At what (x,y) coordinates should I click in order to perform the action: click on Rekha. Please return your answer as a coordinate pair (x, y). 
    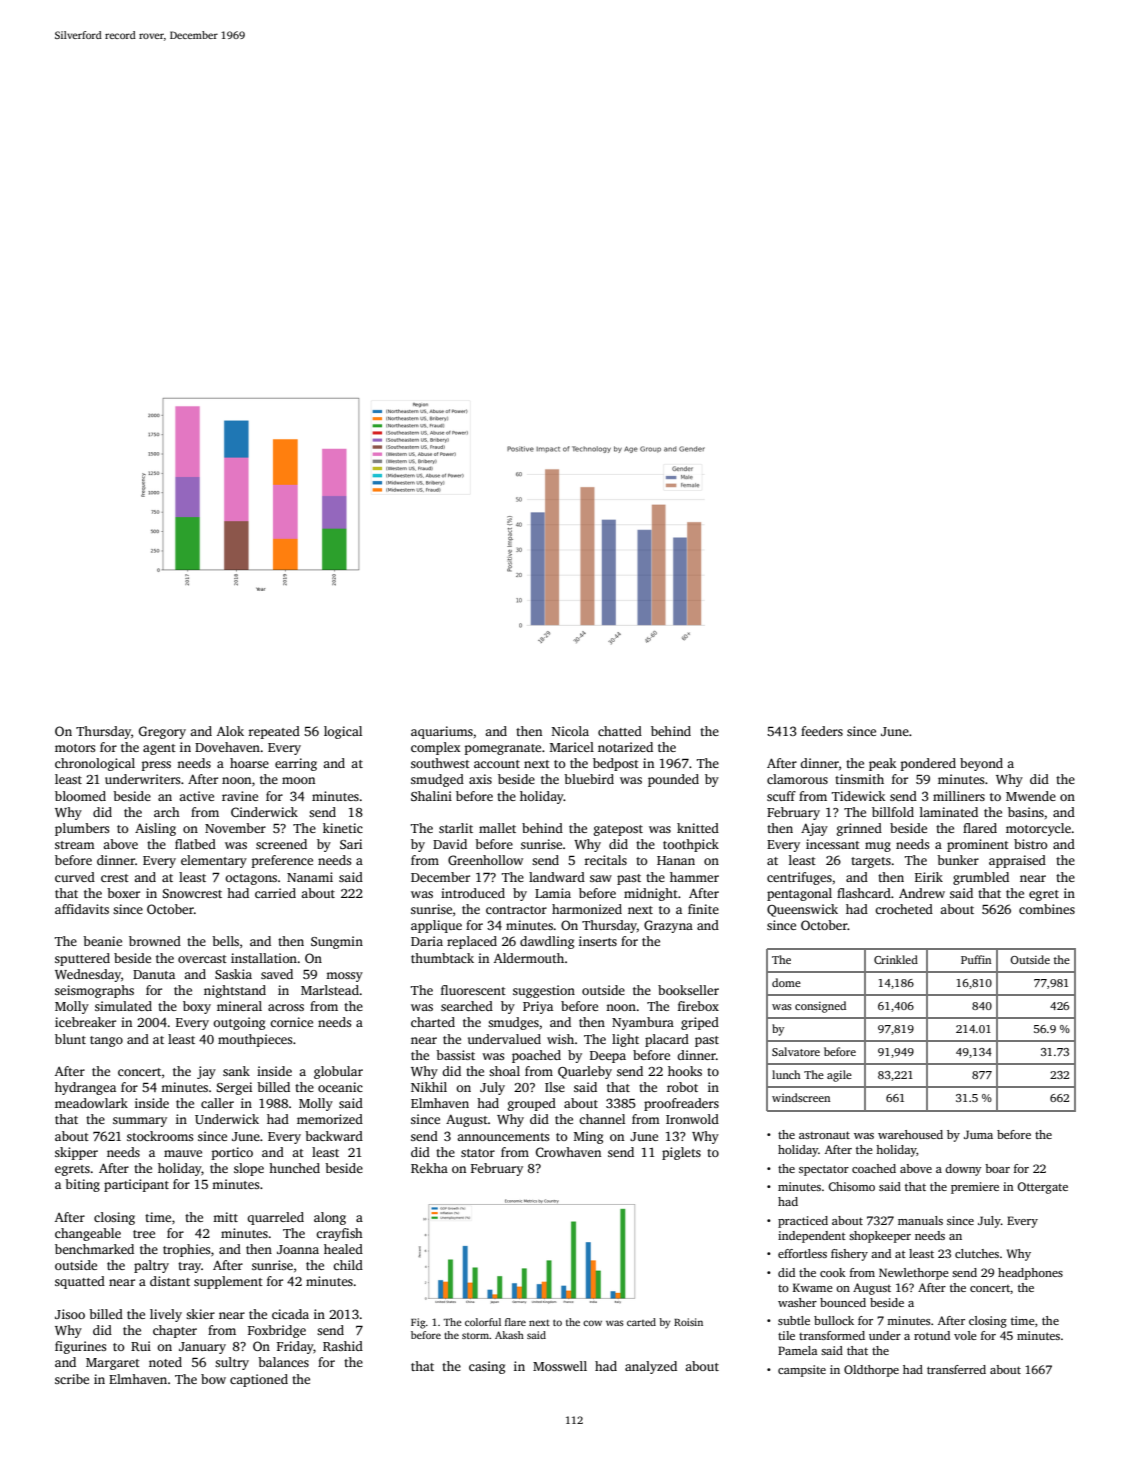
    Looking at the image, I should click on (429, 1168).
